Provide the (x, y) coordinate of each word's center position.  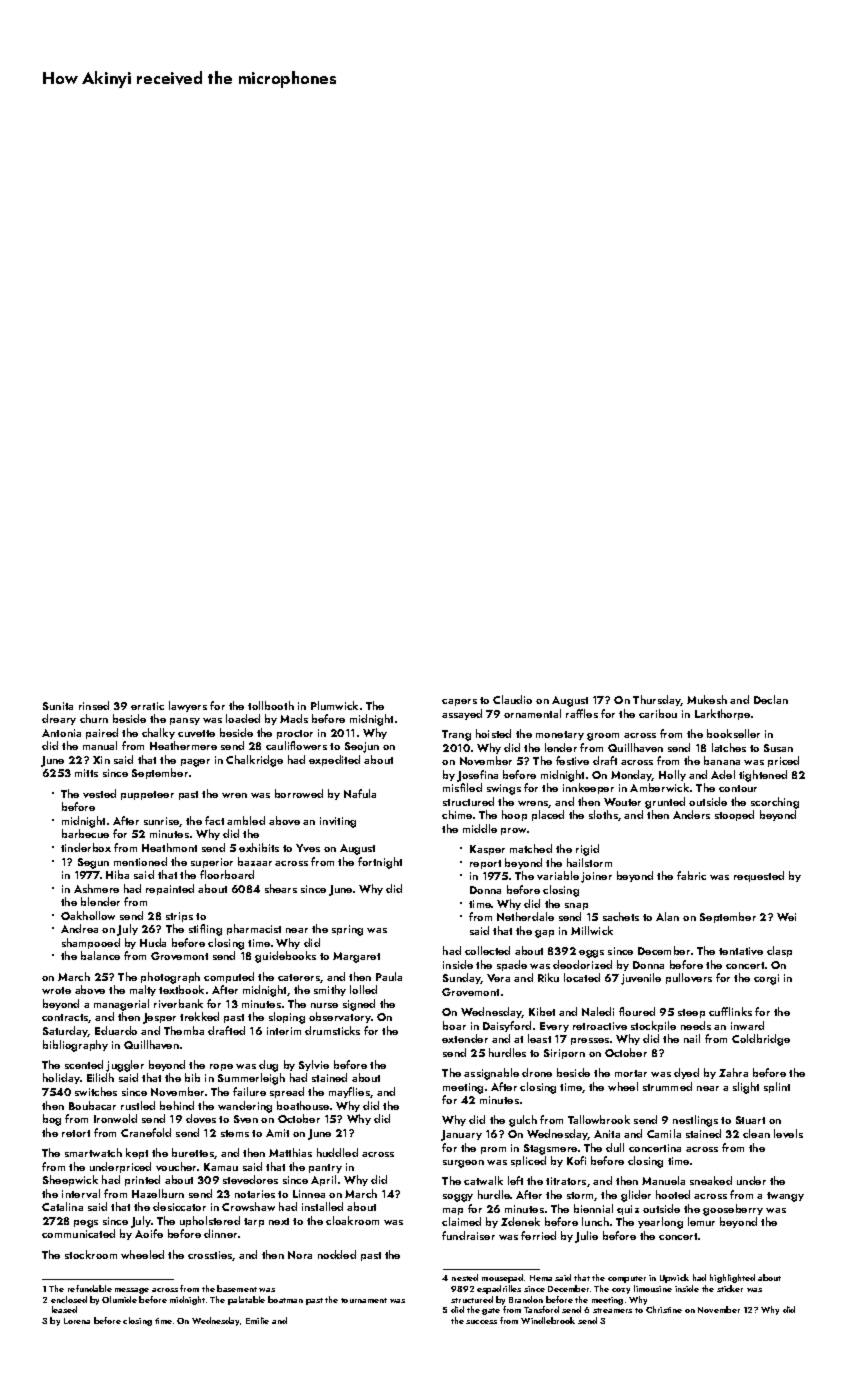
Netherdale (525, 916)
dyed (686, 1073)
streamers (612, 1310)
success (481, 1322)
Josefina (477, 776)
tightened (763, 776)
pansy (185, 721)
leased (64, 1309)
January (461, 1135)
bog (52, 1120)
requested (759, 876)
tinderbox (86, 847)
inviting (338, 822)
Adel (723, 774)
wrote (56, 990)
